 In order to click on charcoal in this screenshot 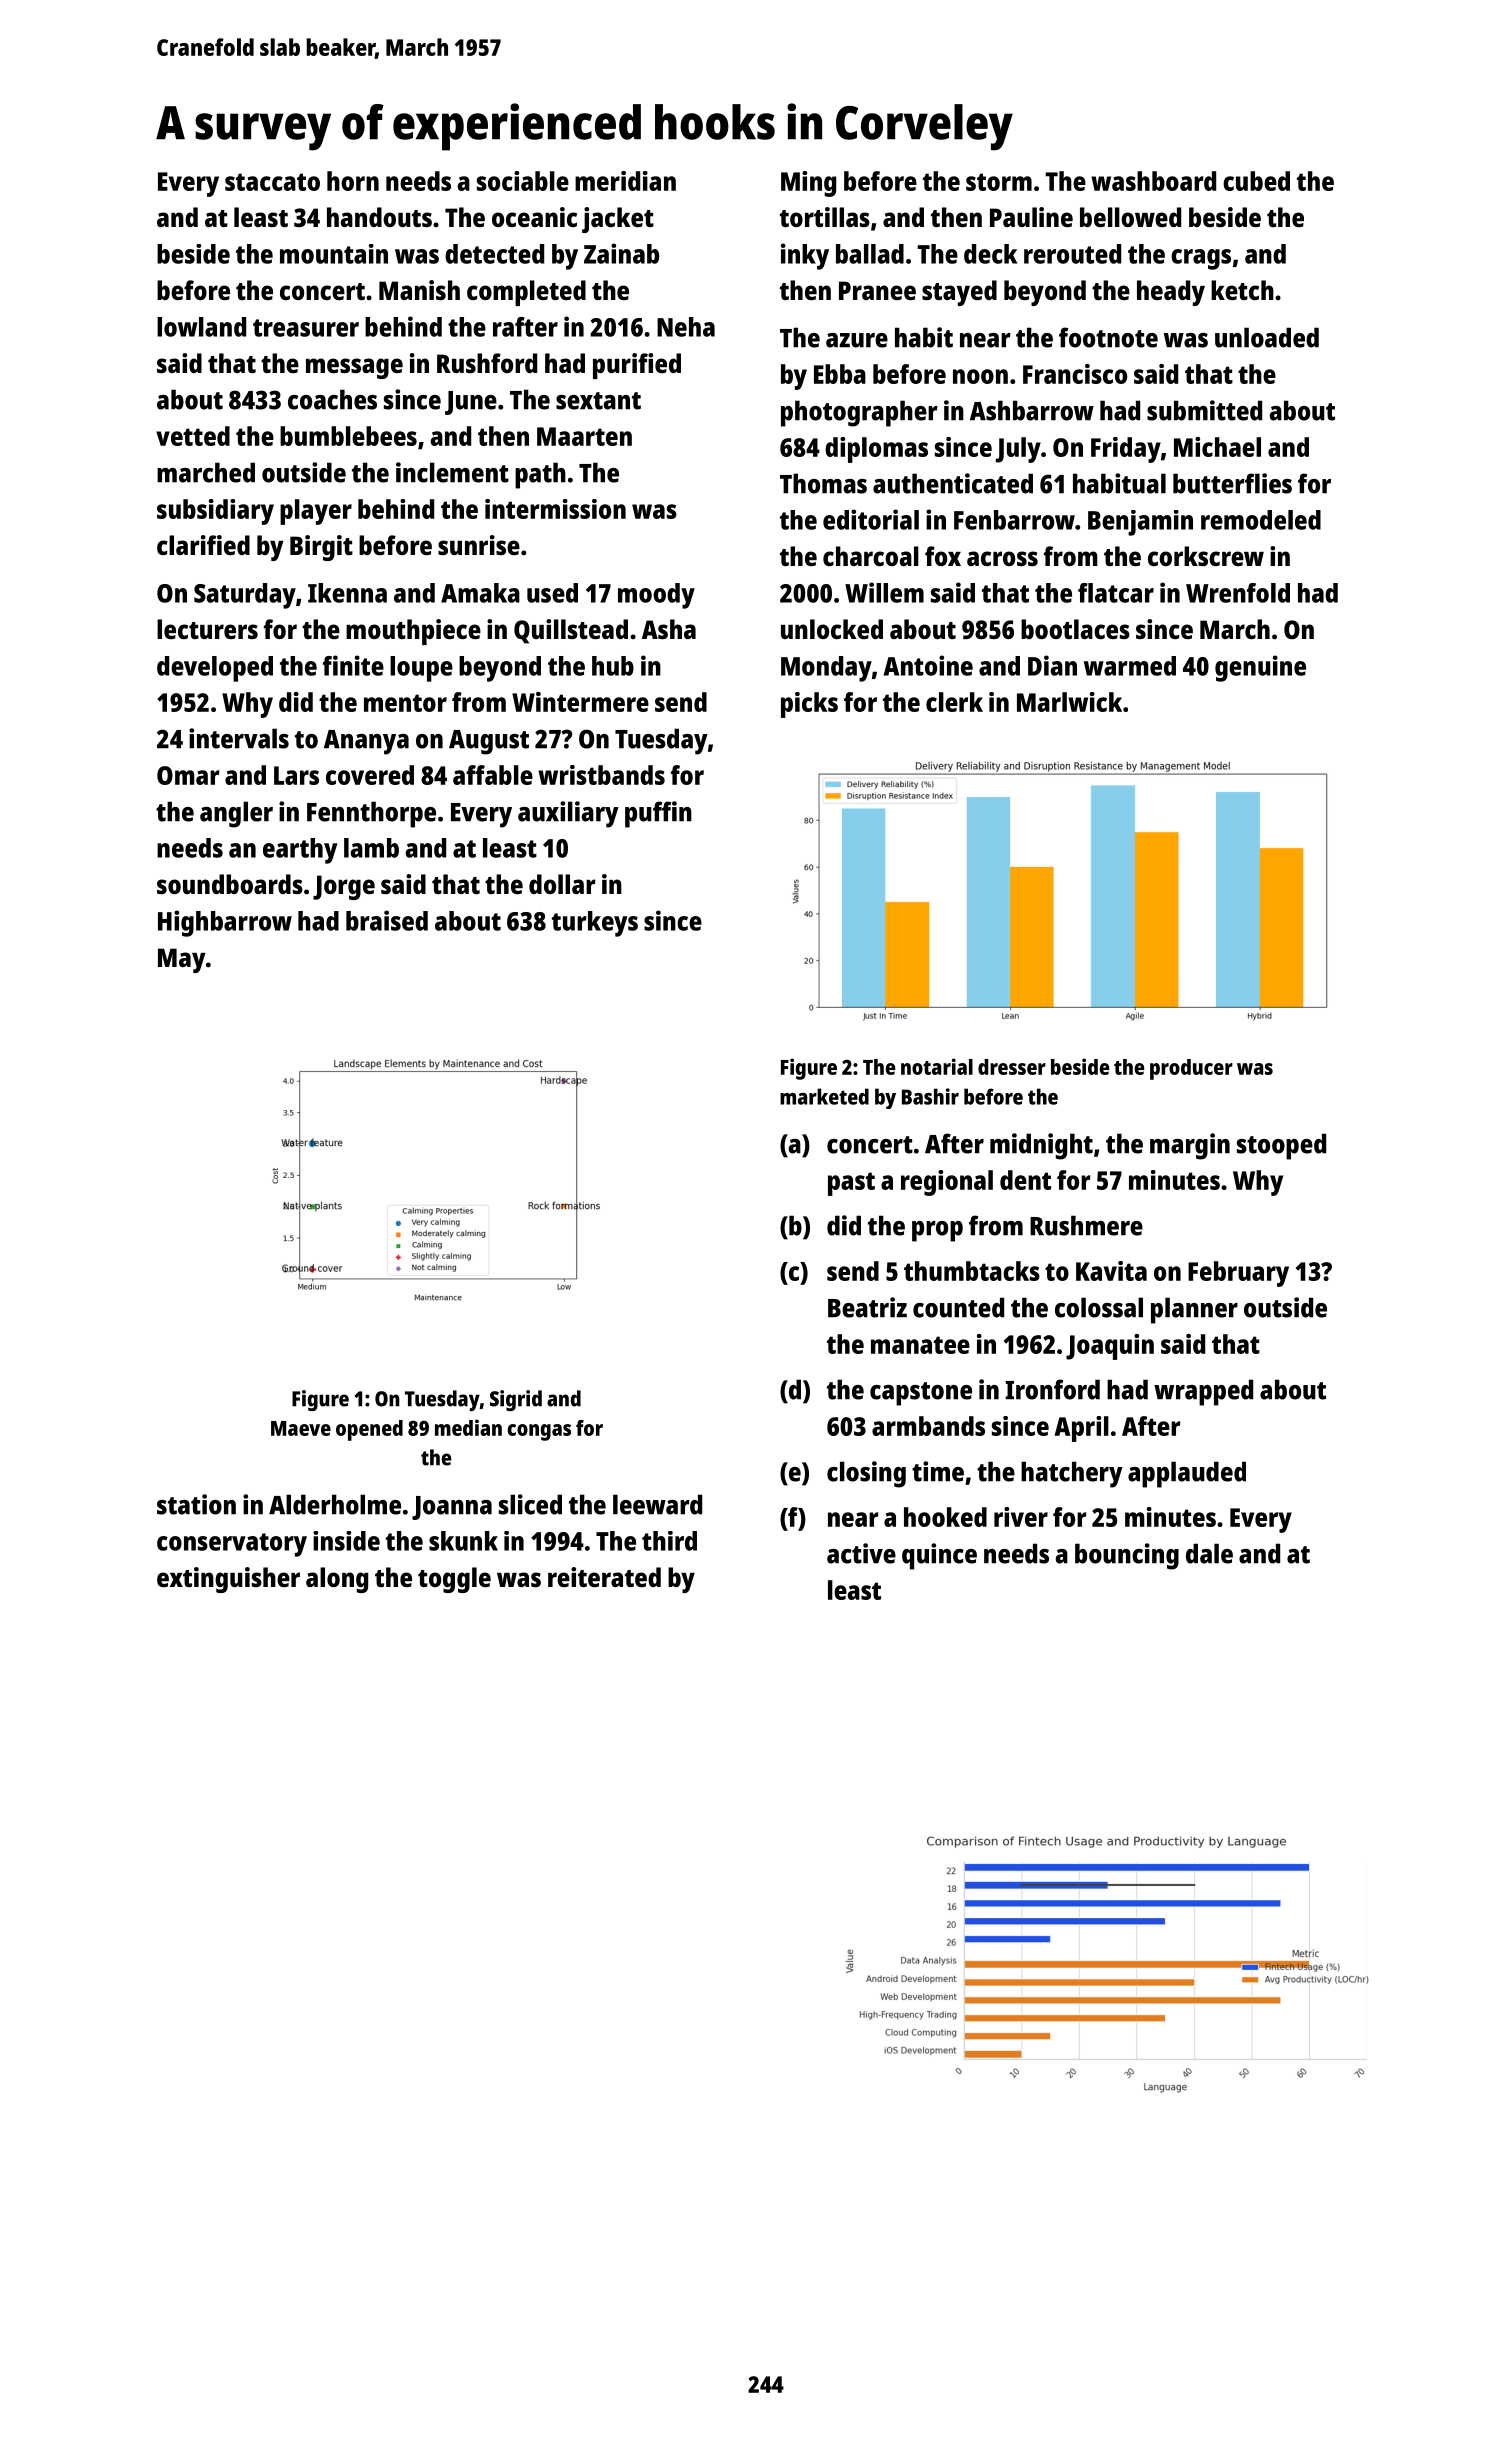, I will do `click(871, 556)`.
